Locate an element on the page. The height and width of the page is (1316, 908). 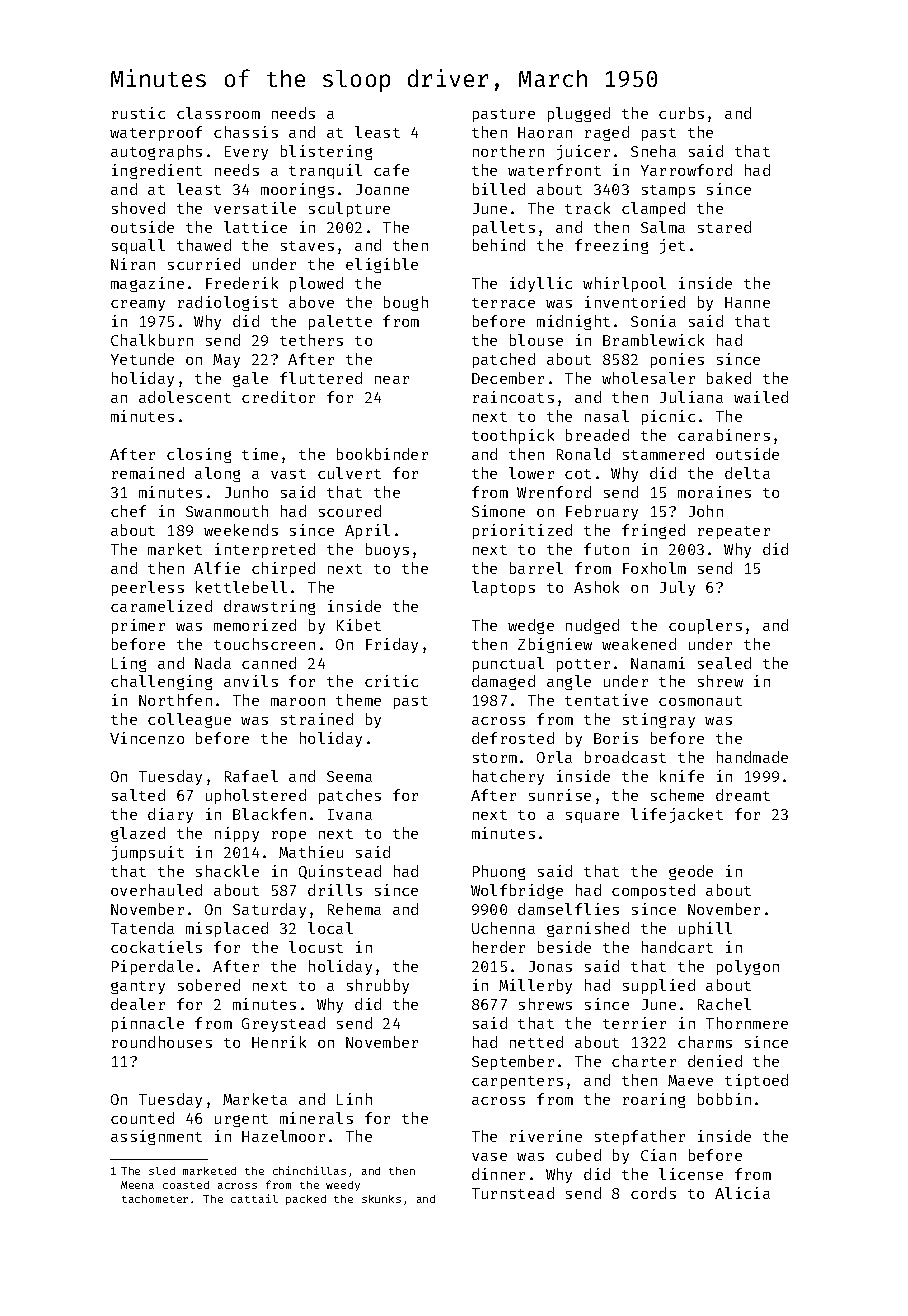
herder is located at coordinates (499, 947).
